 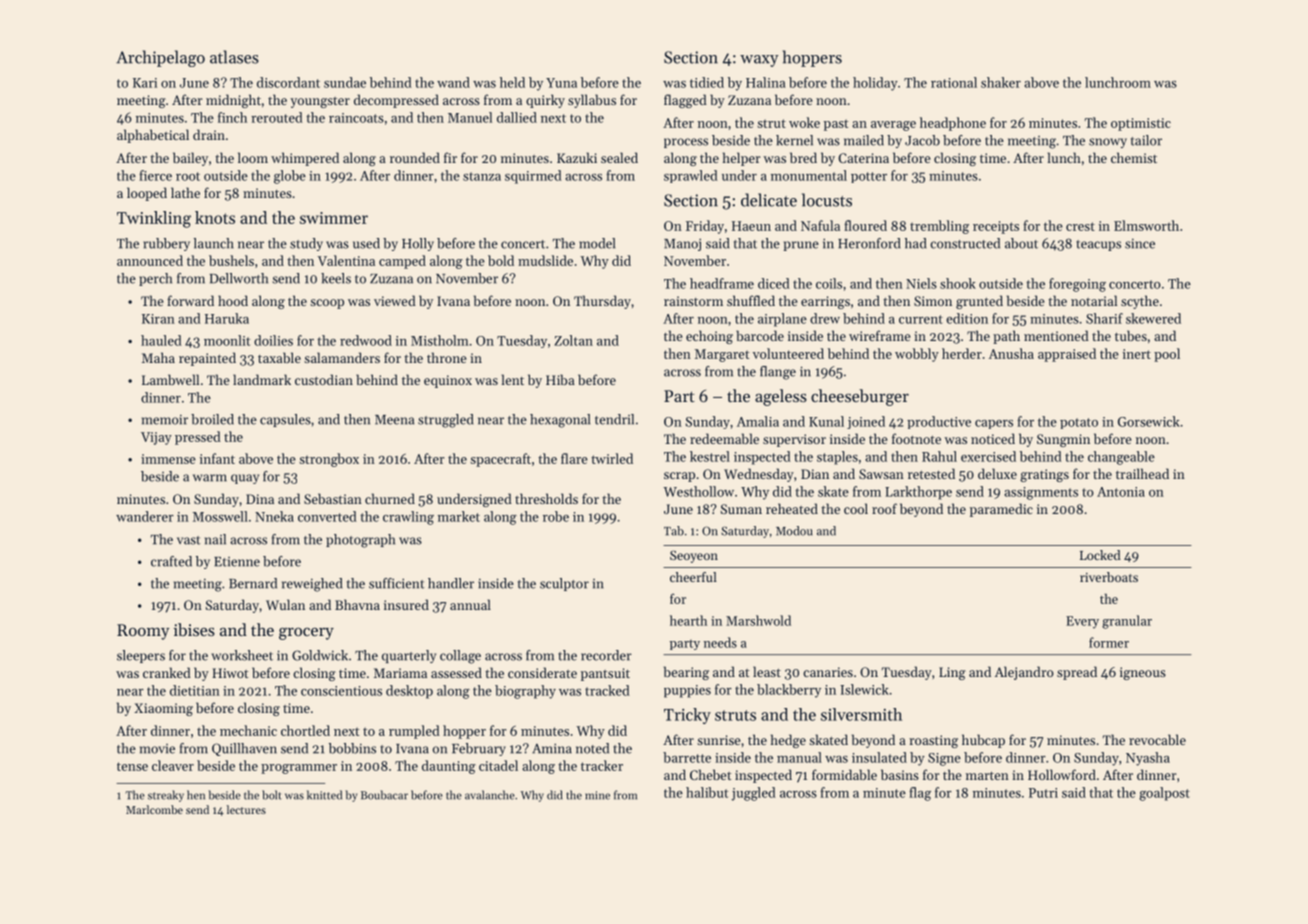 What do you see at coordinates (246, 809) in the screenshot?
I see `lectures` at bounding box center [246, 809].
